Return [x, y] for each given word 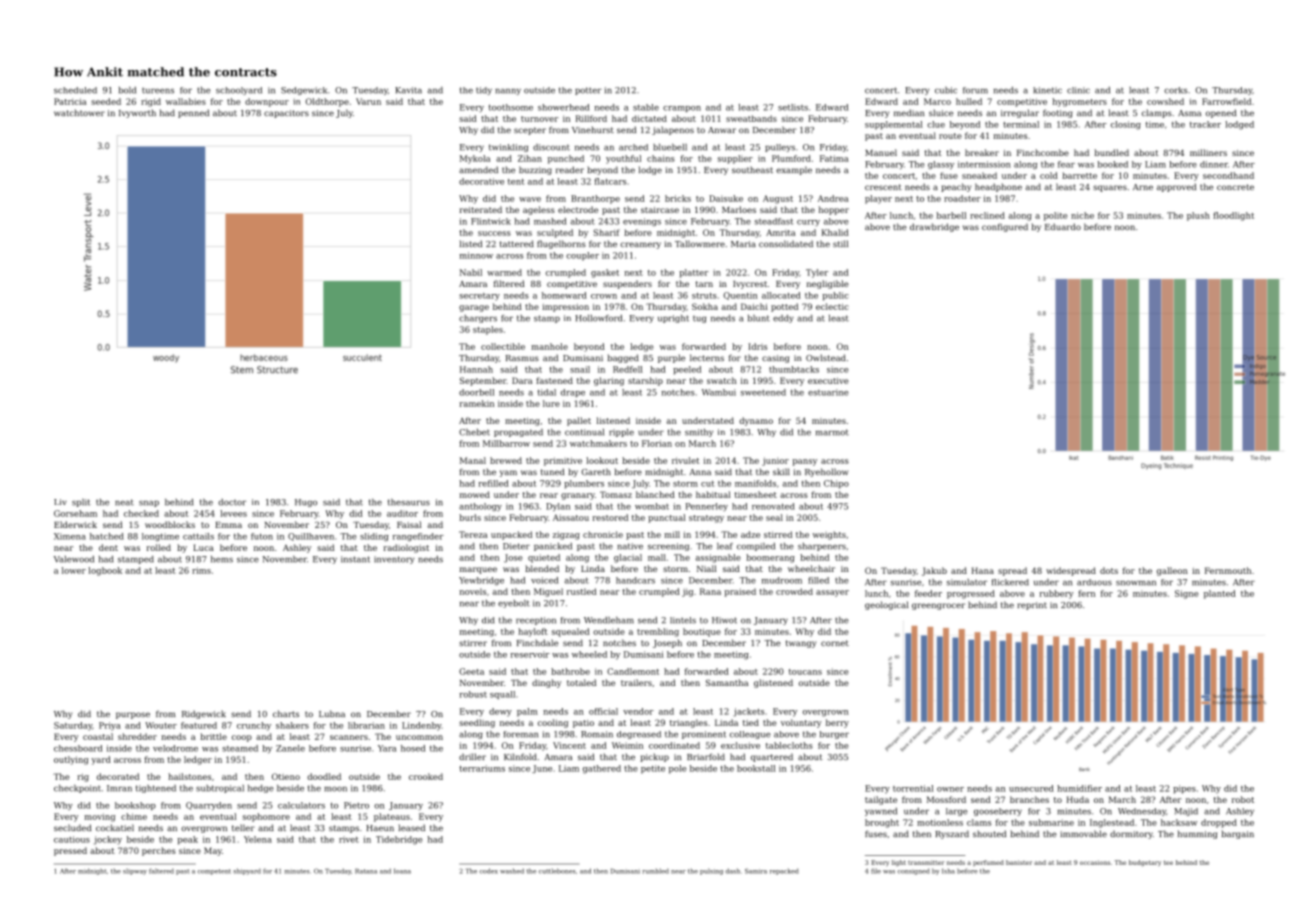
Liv [60, 502]
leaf [725, 546]
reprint [1032, 606]
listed [471, 243]
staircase [660, 210]
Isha [948, 871]
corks [1175, 90]
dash [732, 871]
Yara [387, 748]
